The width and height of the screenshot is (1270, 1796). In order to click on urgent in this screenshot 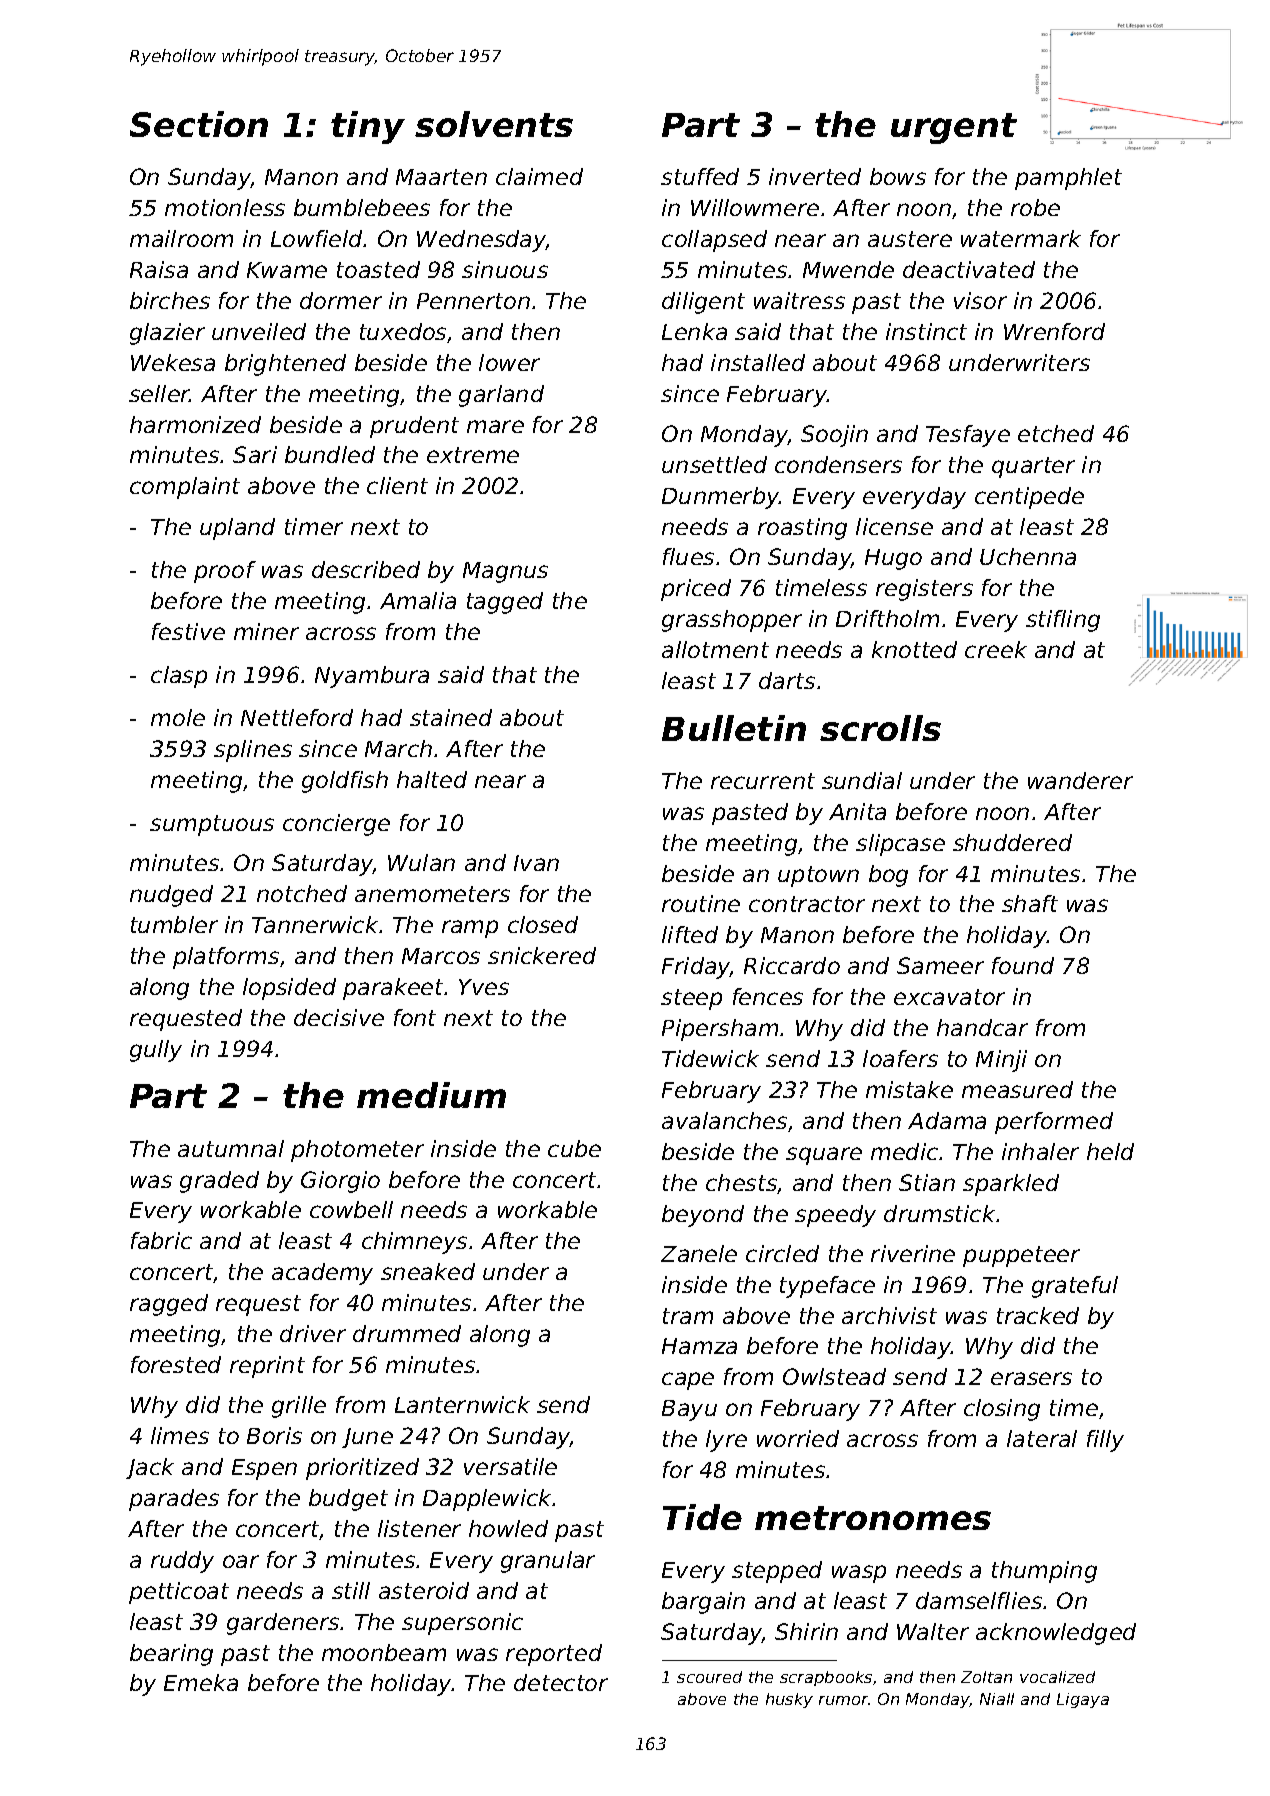, I will do `click(954, 128)`.
